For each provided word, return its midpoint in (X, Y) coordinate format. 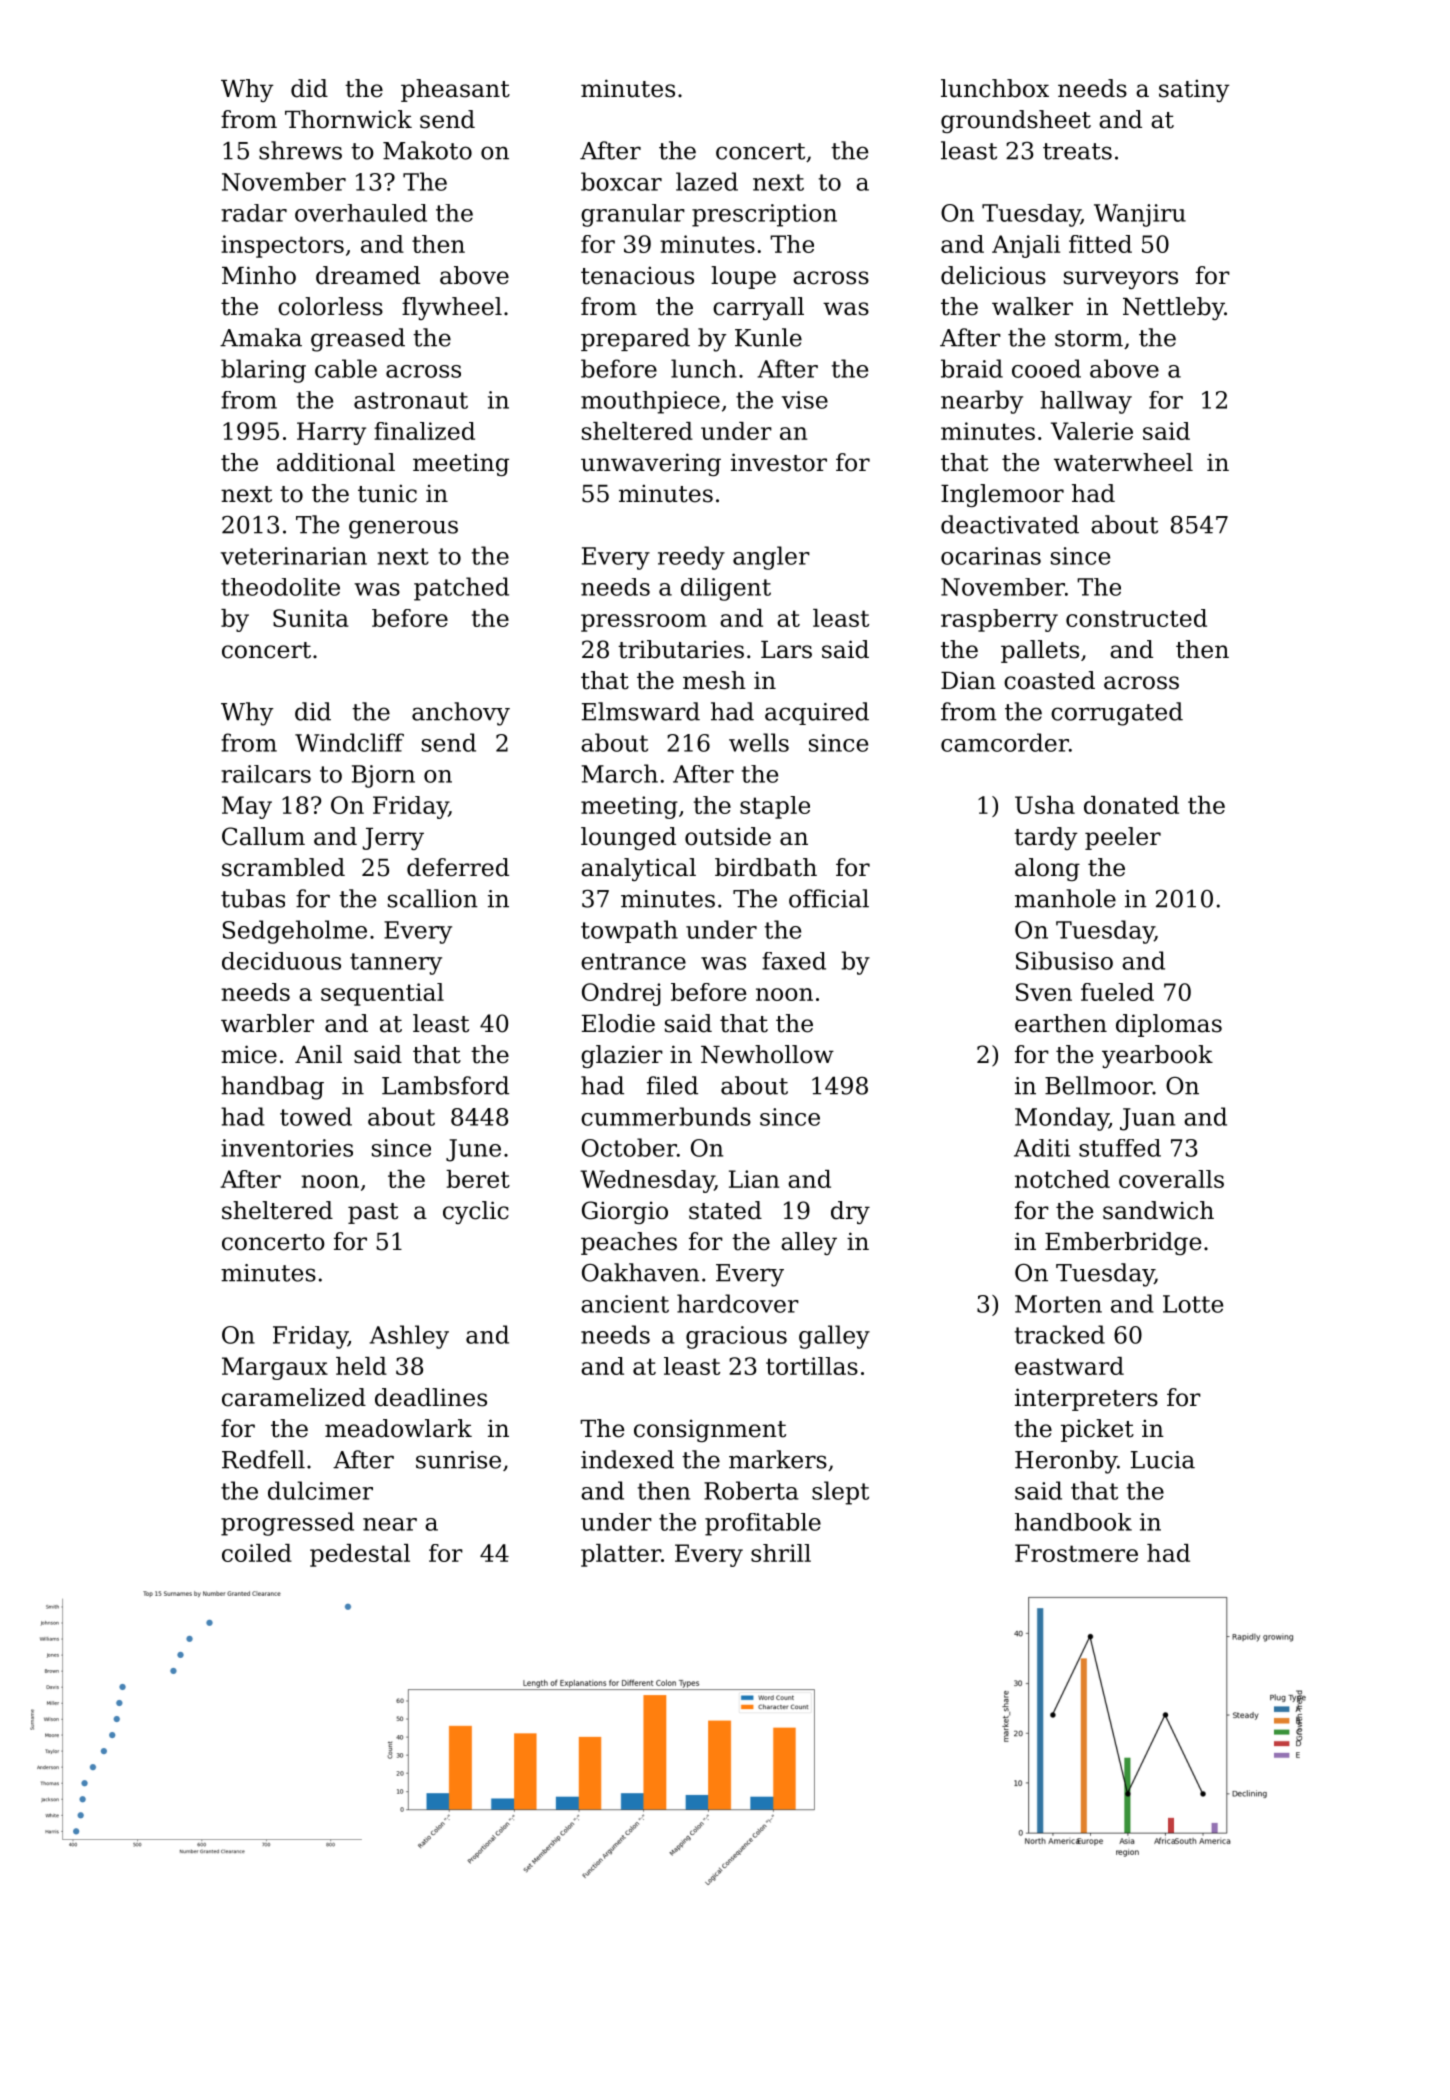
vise (805, 400)
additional (336, 462)
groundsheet (1016, 121)
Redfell (263, 1459)
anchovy (461, 714)
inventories (287, 1148)
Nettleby (1174, 308)
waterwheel (1123, 462)
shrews (300, 150)
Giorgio (625, 1212)
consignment (710, 1430)
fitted (1100, 244)
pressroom (644, 623)
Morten (1058, 1304)
